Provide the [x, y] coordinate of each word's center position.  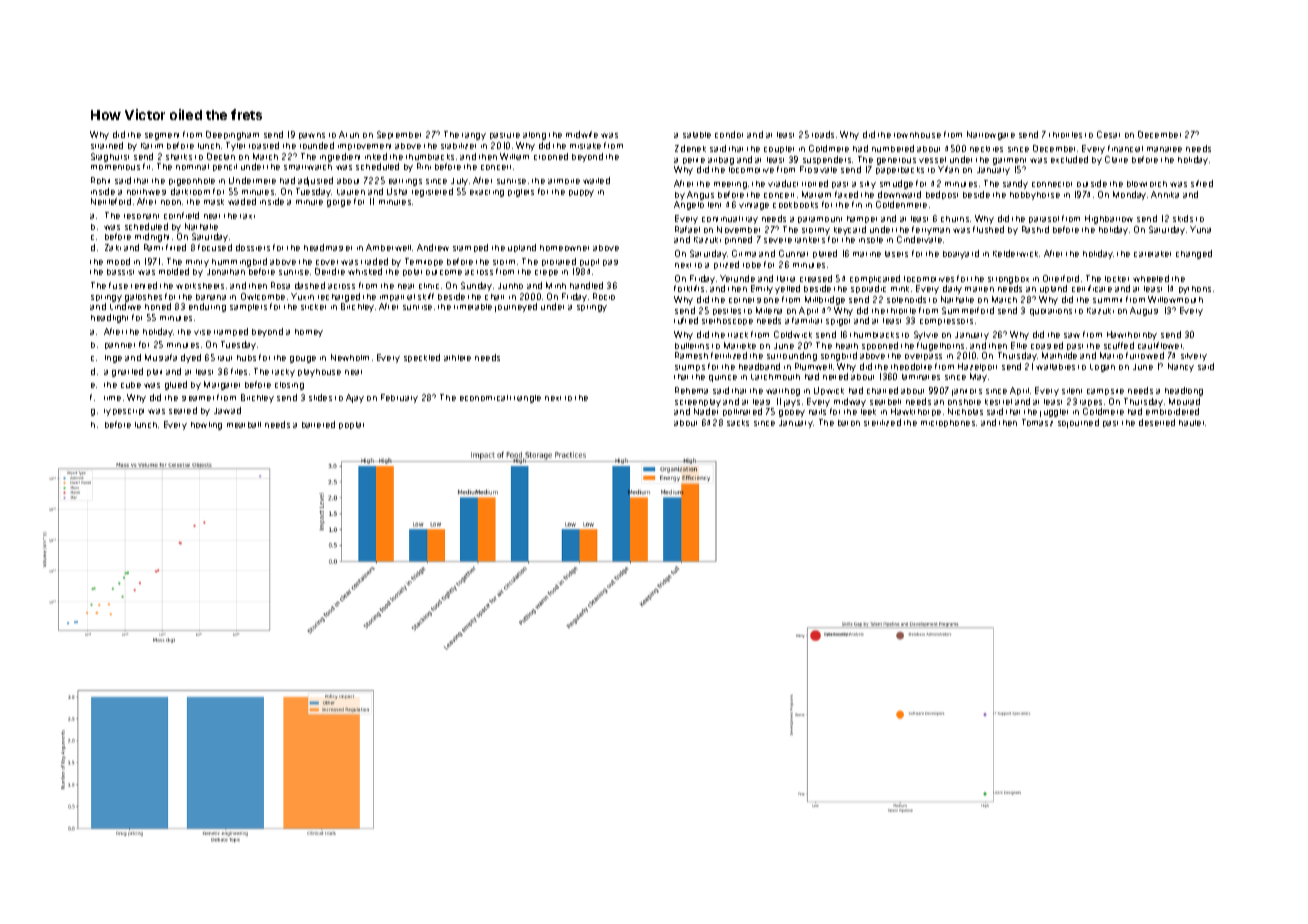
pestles [727, 311]
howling [206, 426]
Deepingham [232, 135]
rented [144, 285]
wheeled [1151, 278]
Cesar [1108, 134]
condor [729, 134]
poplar [351, 425]
